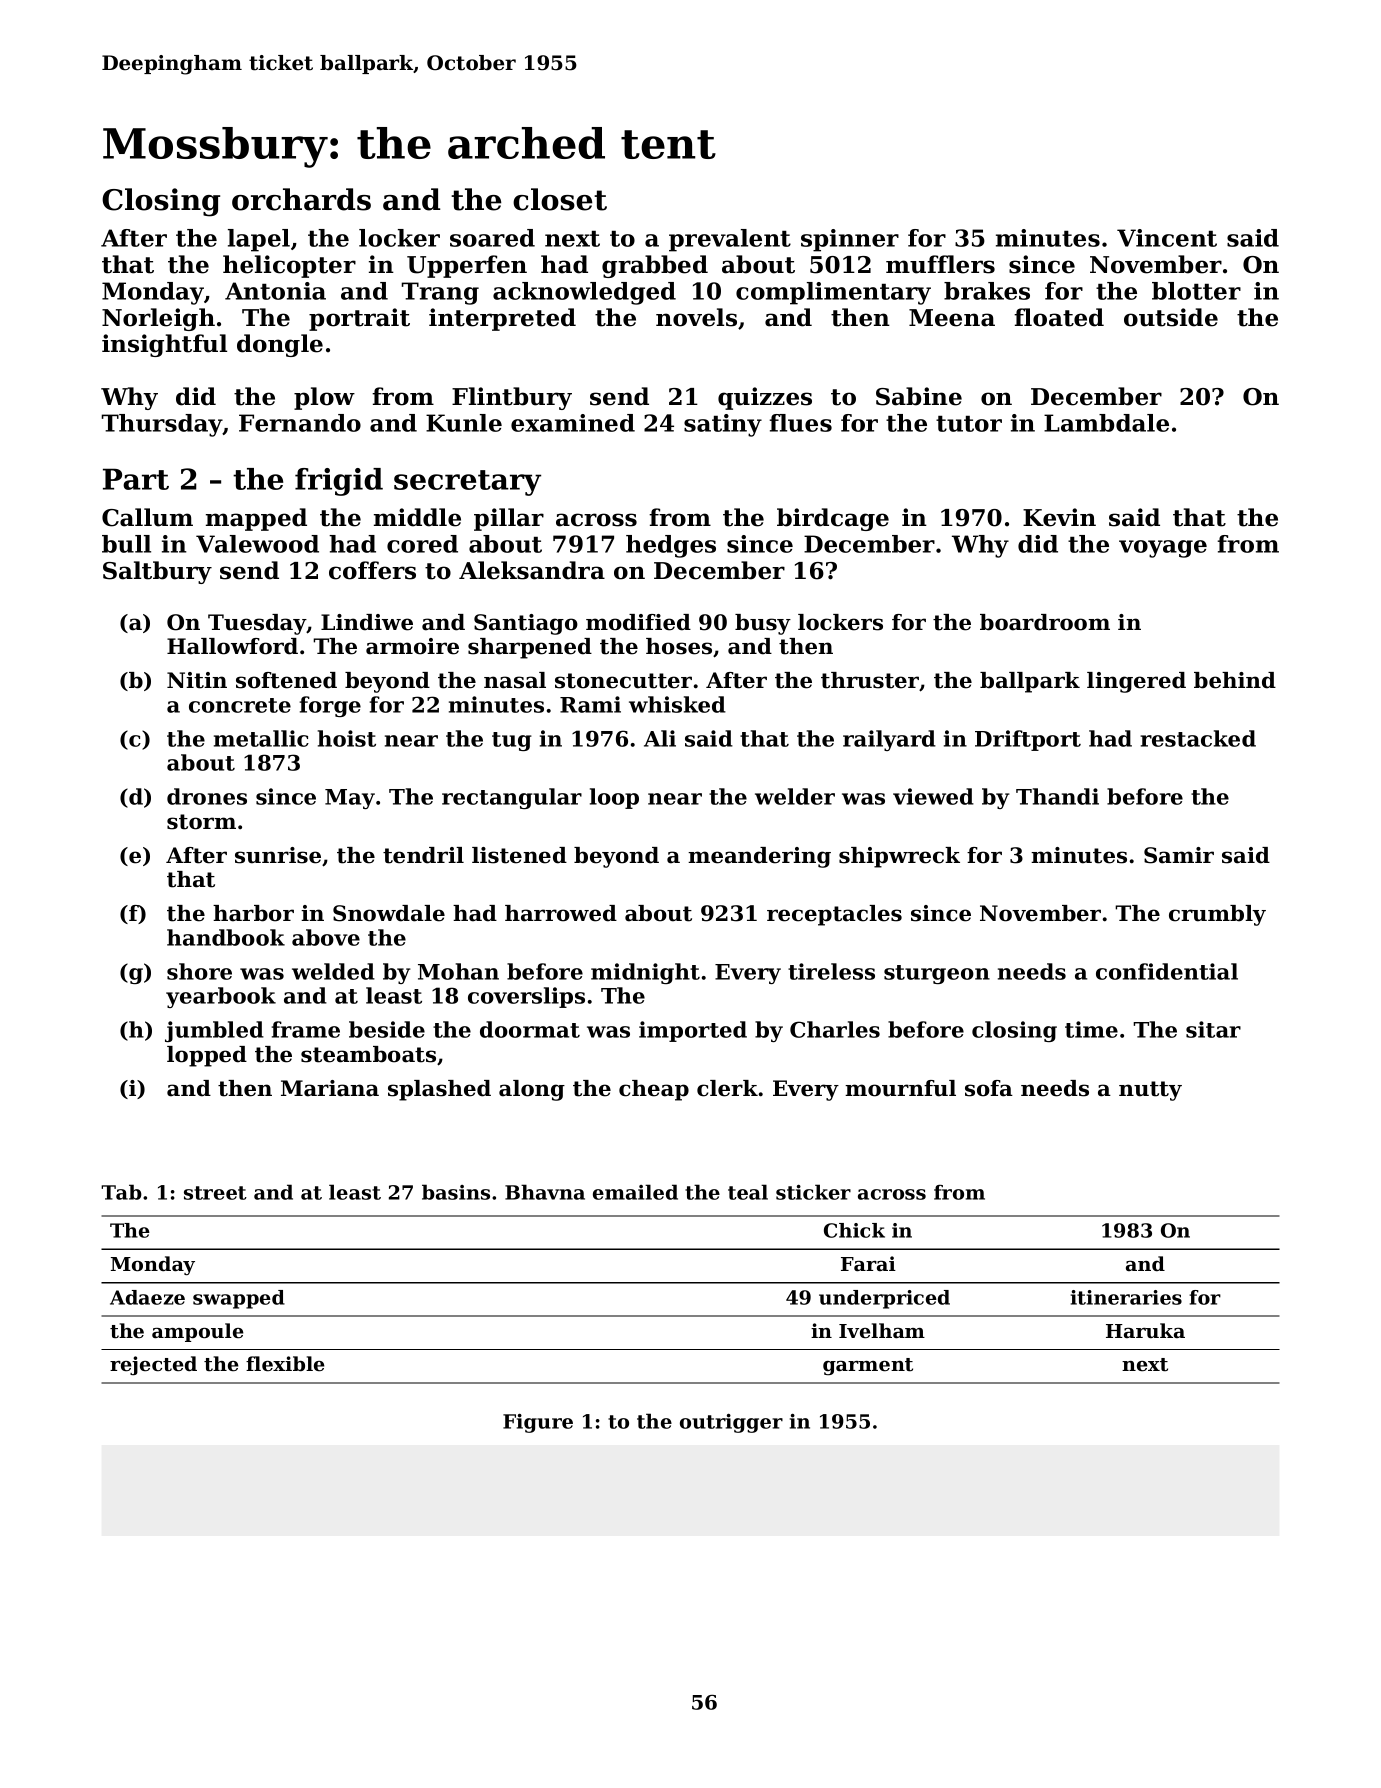 This screenshot has width=1381, height=1788. Describe the element at coordinates (280, 345) in the screenshot. I see `dongle` at that location.
